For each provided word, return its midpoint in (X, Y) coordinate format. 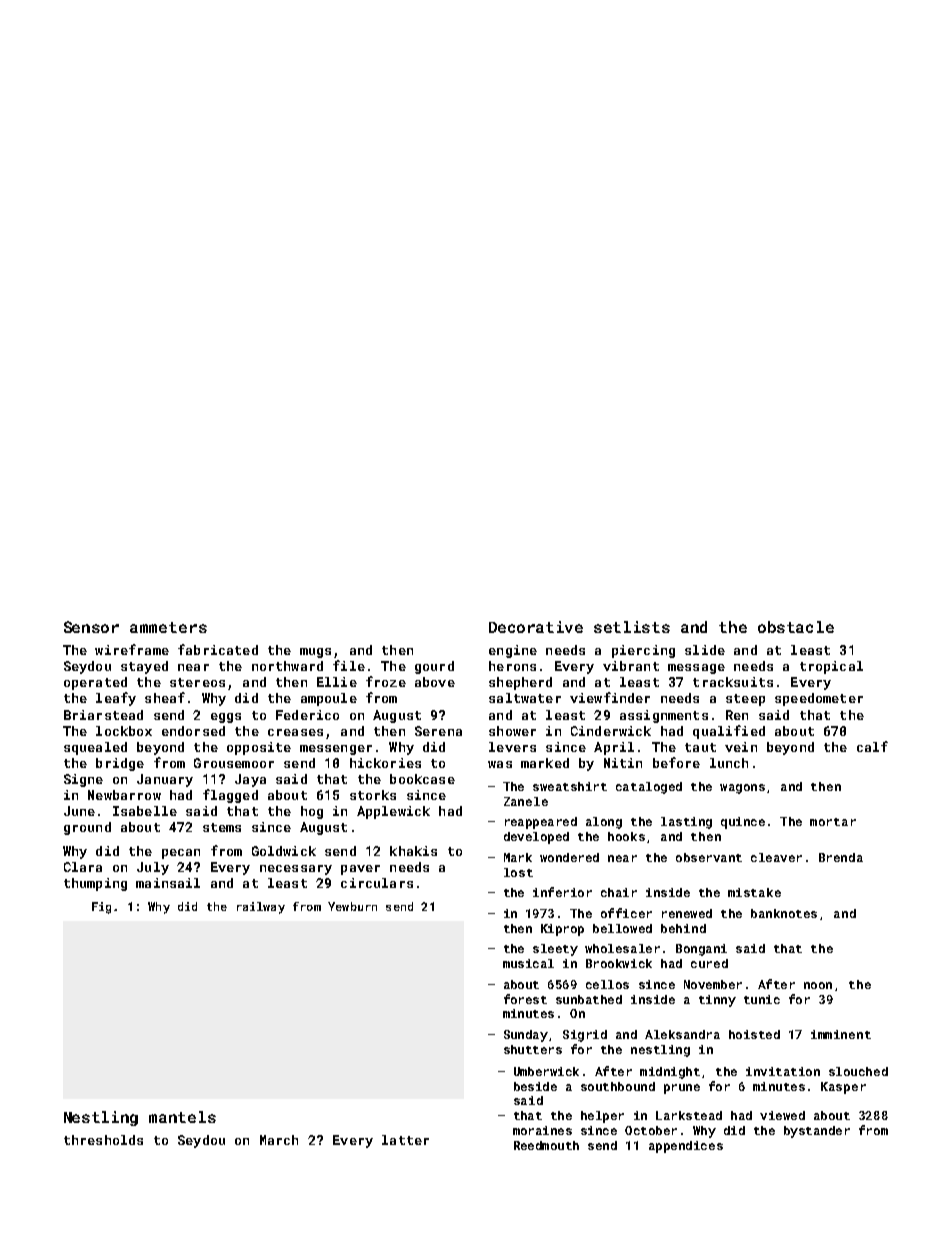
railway (261, 908)
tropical (831, 667)
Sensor (91, 627)
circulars (377, 883)
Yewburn (352, 906)
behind (683, 928)
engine (513, 651)
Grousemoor (234, 763)
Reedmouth (546, 1145)
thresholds (103, 1140)
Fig (101, 908)
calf (872, 746)
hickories (385, 763)
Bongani (701, 950)
